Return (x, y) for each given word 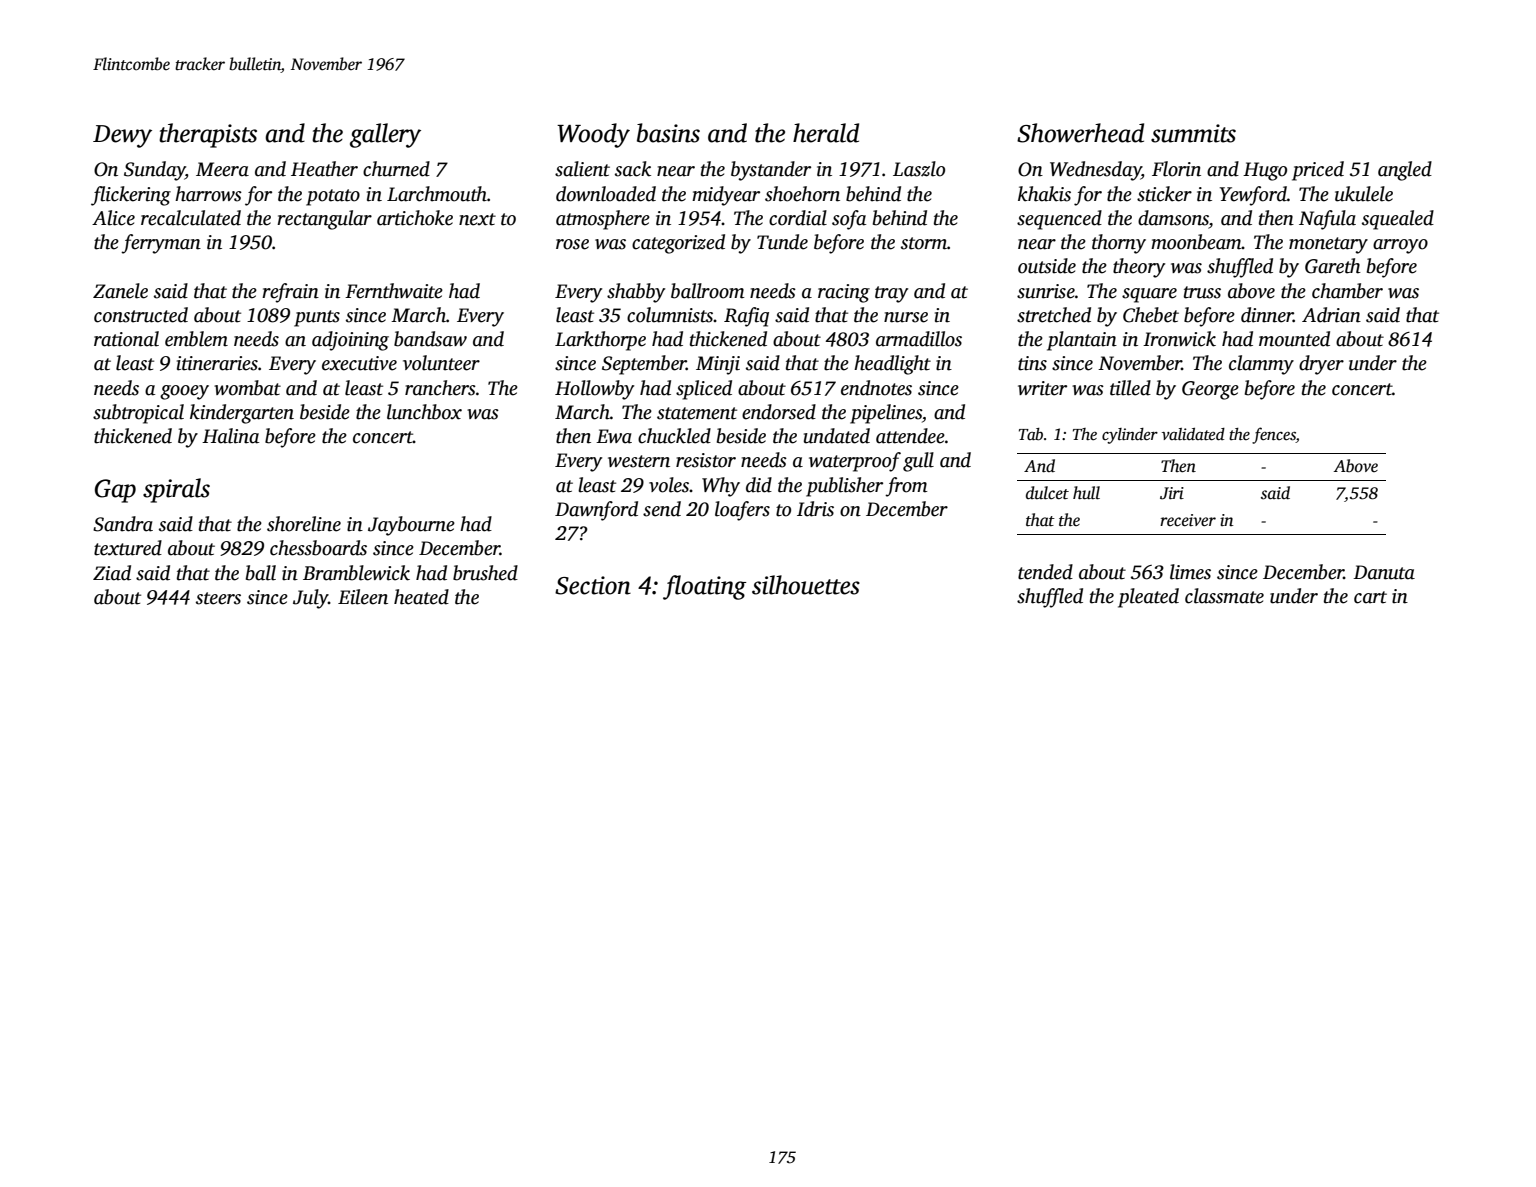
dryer (1321, 365)
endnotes (876, 388)
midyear (726, 196)
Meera (222, 169)
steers (218, 598)
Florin (1176, 169)
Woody (593, 135)
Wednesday (1095, 171)
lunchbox (424, 412)
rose (572, 244)
